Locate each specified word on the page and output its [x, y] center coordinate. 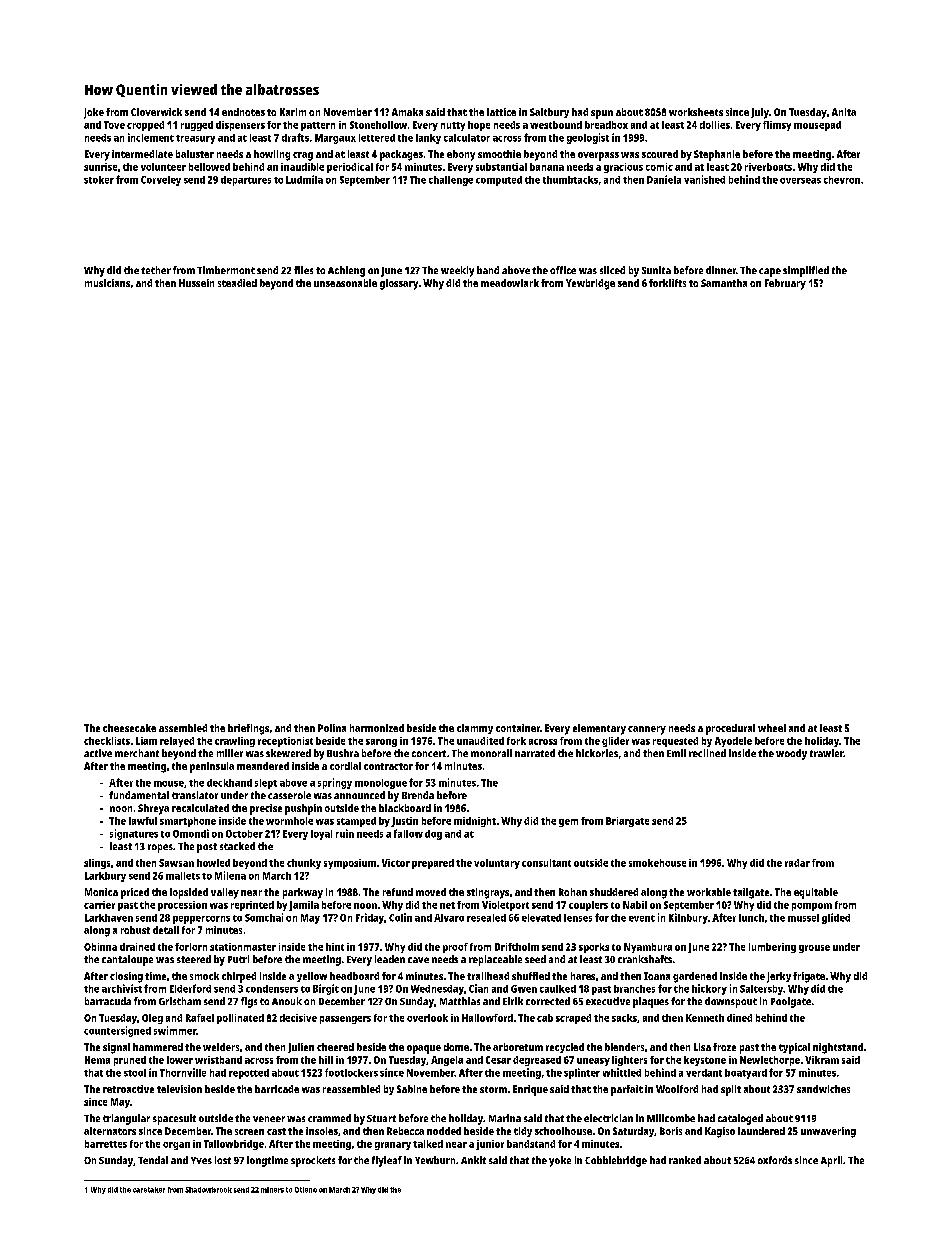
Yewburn [435, 1160]
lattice [501, 112]
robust [135, 930]
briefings [248, 729]
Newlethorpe [770, 1061]
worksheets [696, 112]
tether [156, 270]
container [518, 728]
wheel [772, 728]
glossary [399, 284]
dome [456, 1047]
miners [272, 1190]
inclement [151, 137]
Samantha [724, 283]
